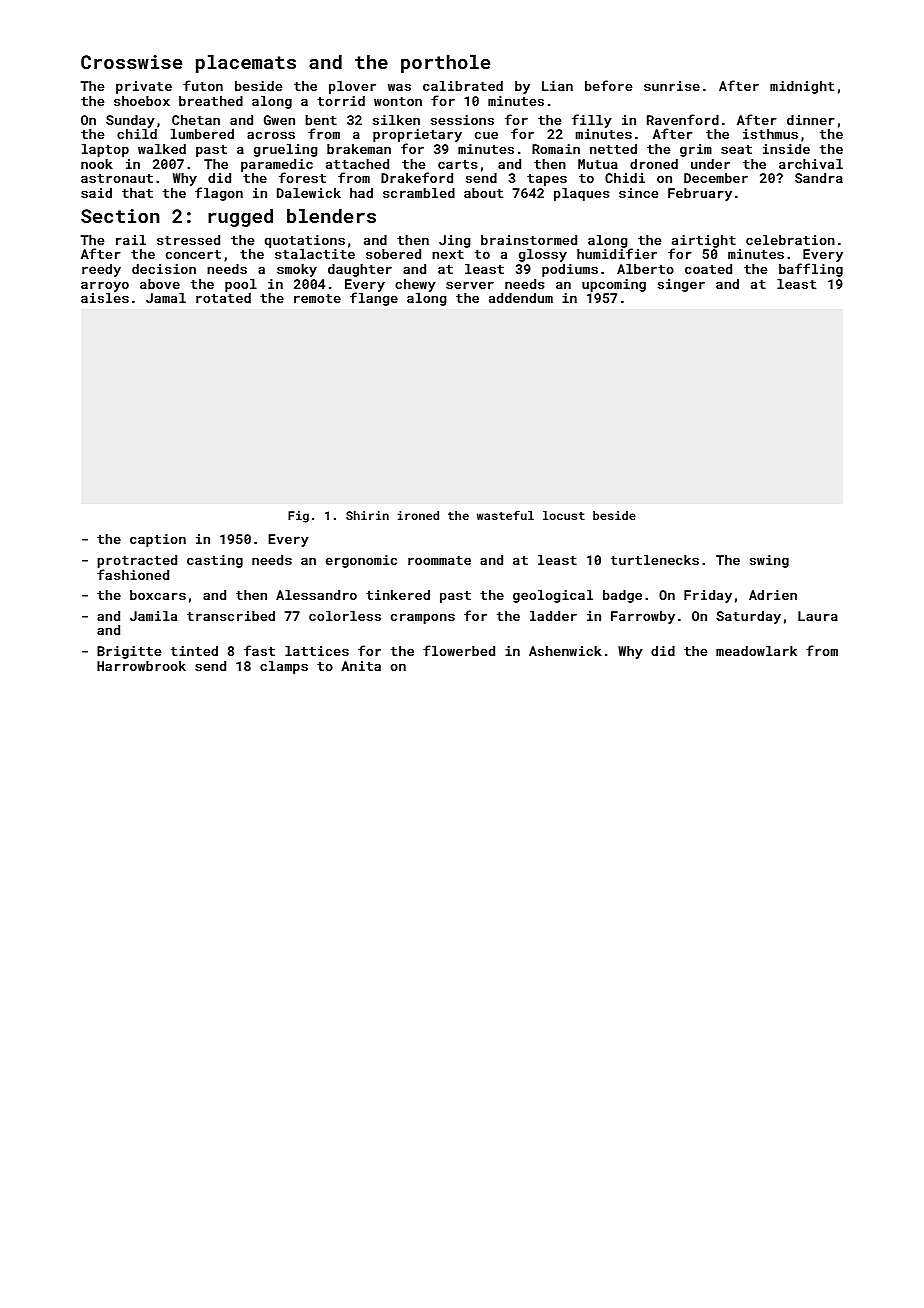  I want to click on Crosswise, so click(131, 62).
